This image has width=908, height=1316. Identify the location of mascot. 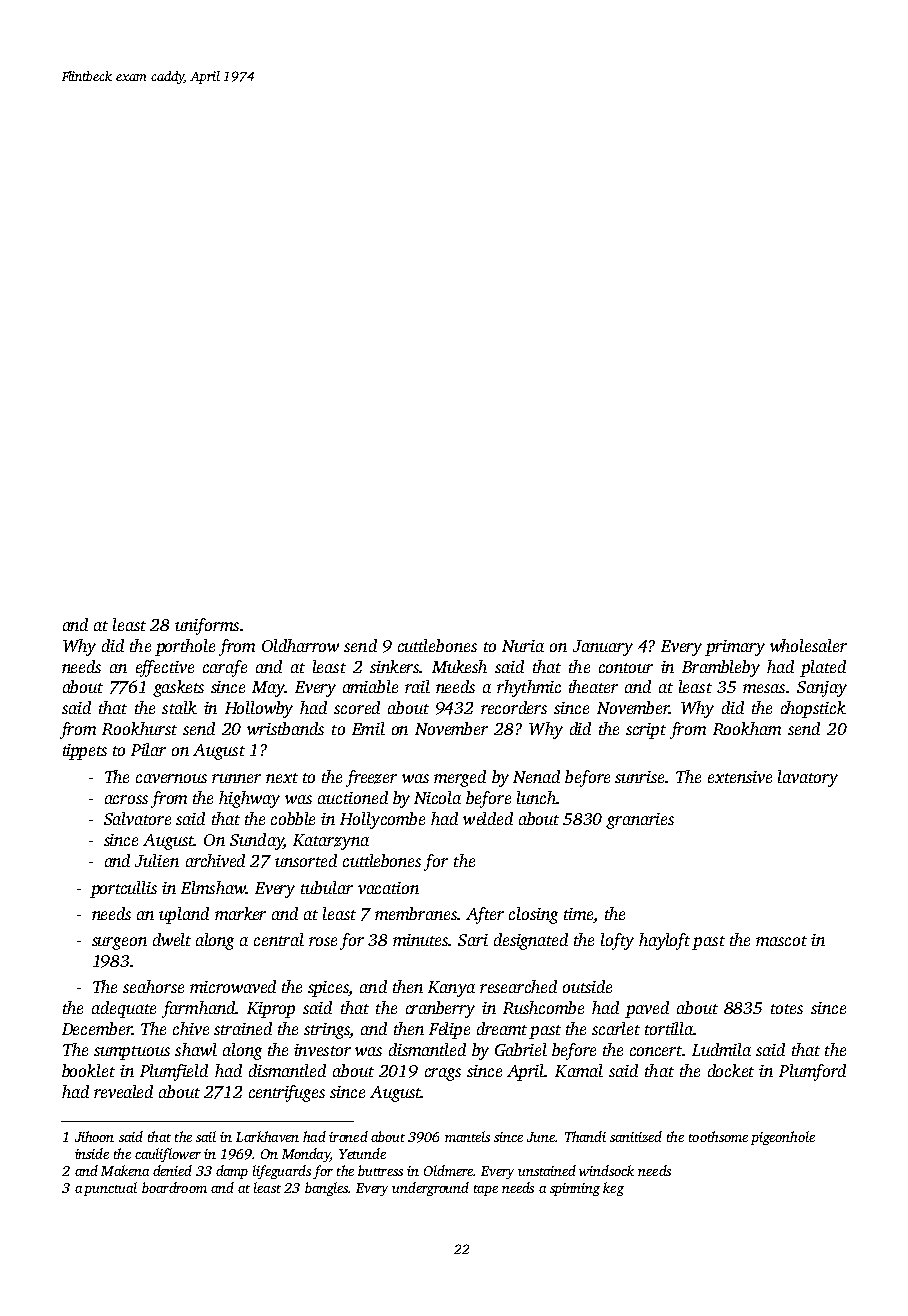
(781, 941).
